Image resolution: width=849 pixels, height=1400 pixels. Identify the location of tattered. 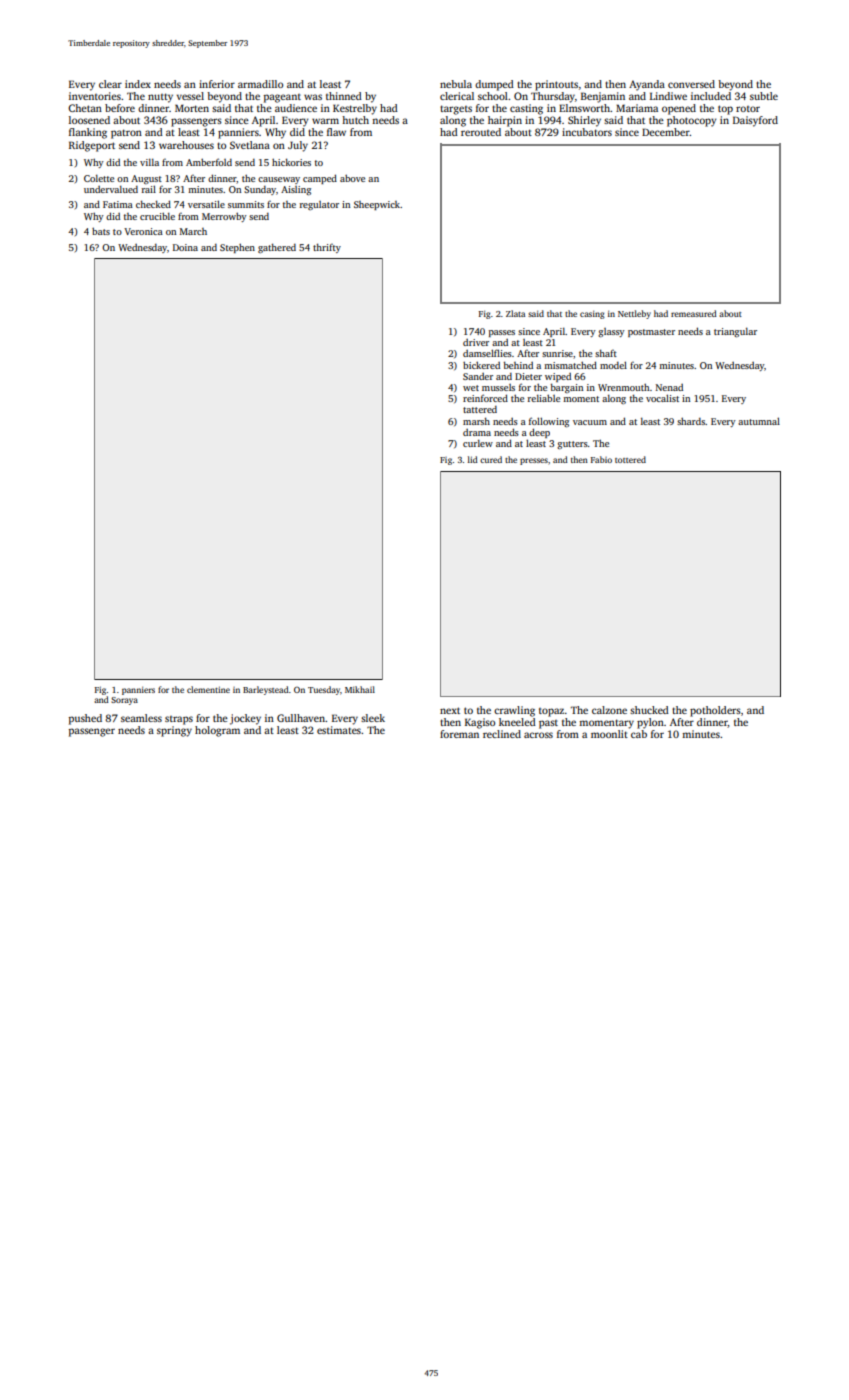
(480, 409).
